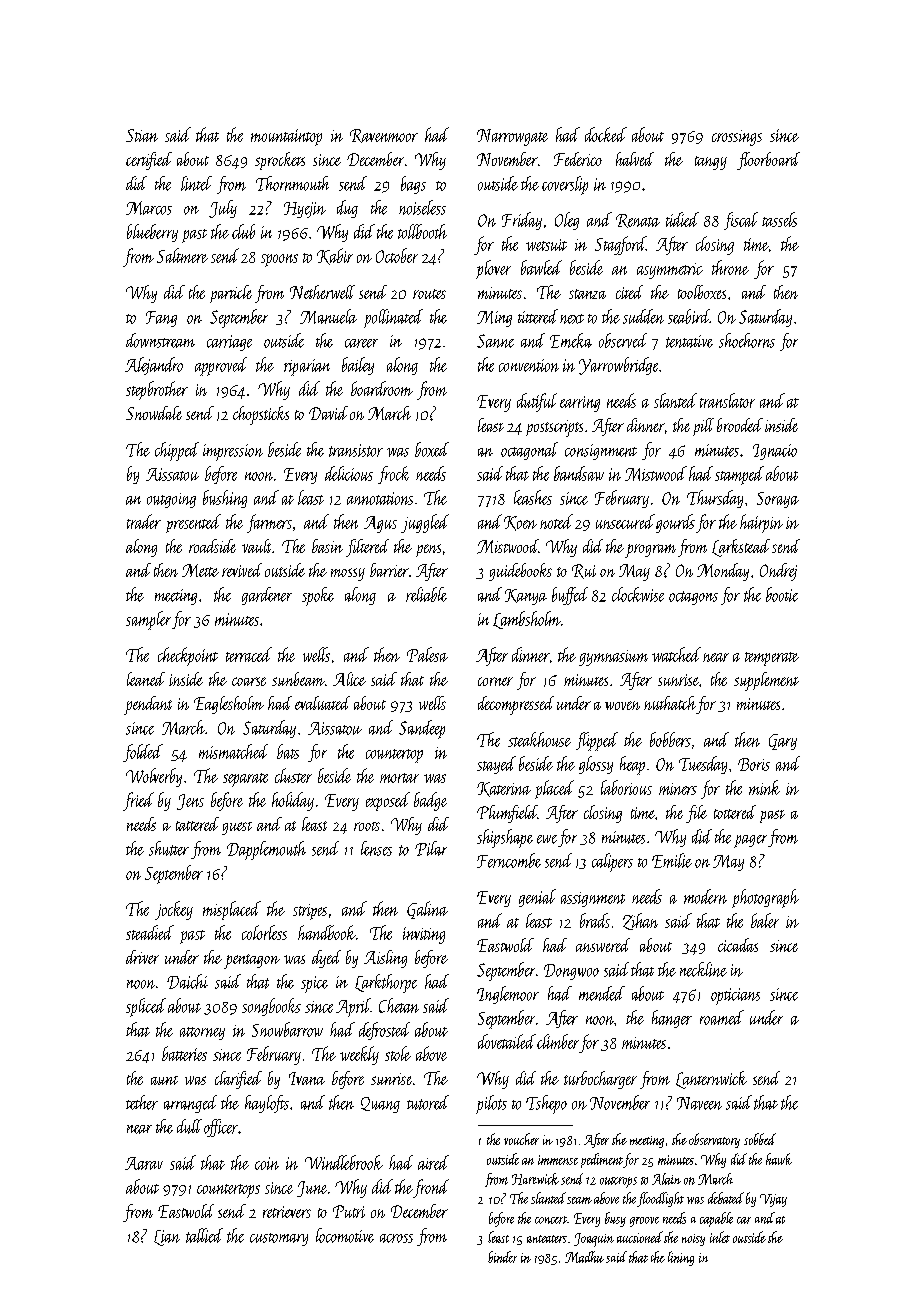 Image resolution: width=924 pixels, height=1314 pixels. I want to click on lining, so click(681, 1258).
